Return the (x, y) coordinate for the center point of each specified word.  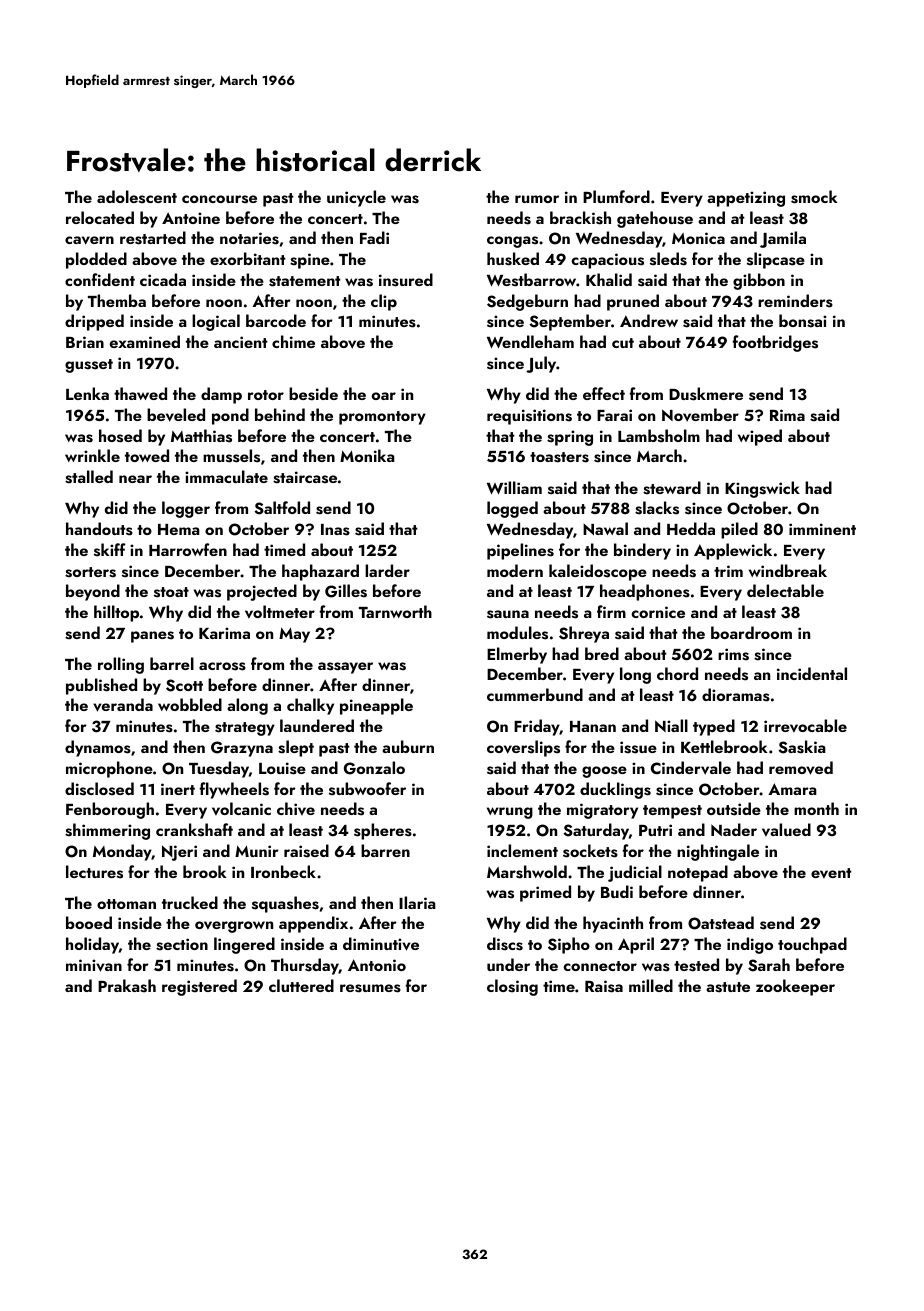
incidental (812, 673)
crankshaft (194, 830)
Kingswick (762, 489)
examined (145, 341)
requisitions (529, 417)
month (816, 808)
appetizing (746, 199)
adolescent (137, 197)
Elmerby (517, 655)
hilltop (116, 613)
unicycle (356, 198)
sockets (590, 851)
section (182, 944)
